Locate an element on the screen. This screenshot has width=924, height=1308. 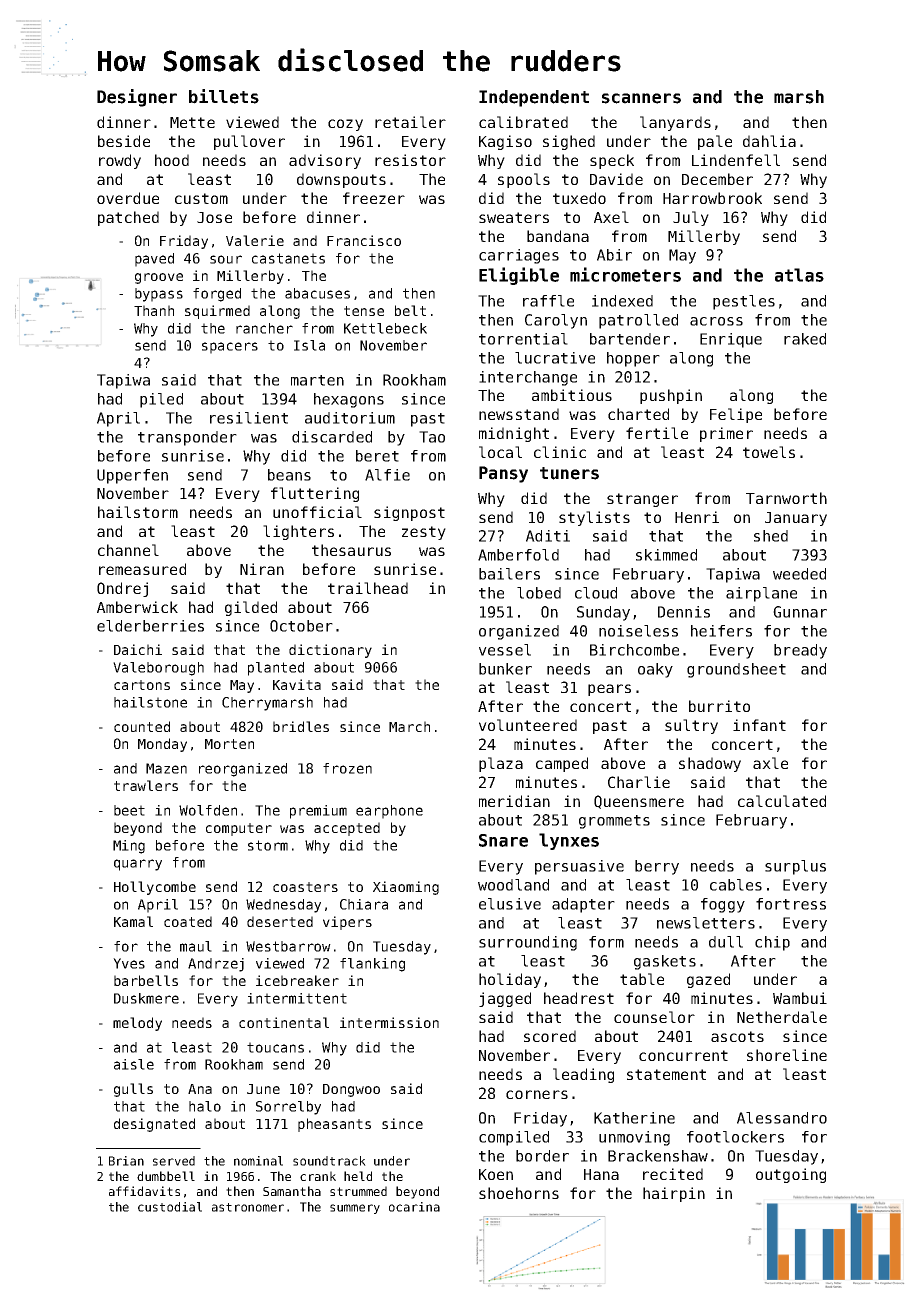
advisory is located at coordinates (325, 161).
